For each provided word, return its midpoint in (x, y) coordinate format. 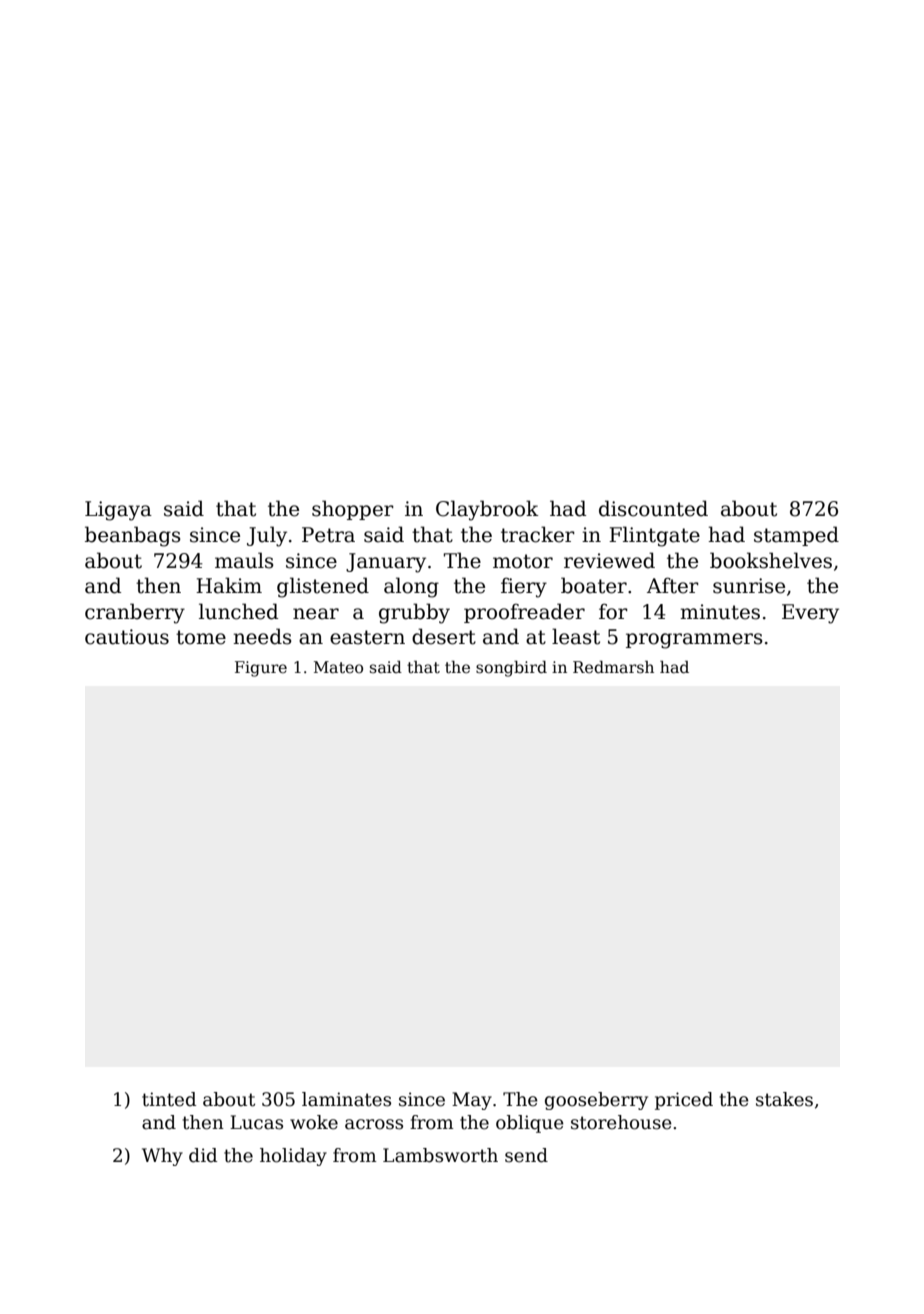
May (472, 1101)
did (203, 1155)
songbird (511, 669)
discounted (653, 508)
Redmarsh (613, 667)
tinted (169, 1099)
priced (684, 1101)
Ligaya (118, 511)
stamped (796, 536)
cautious (127, 637)
